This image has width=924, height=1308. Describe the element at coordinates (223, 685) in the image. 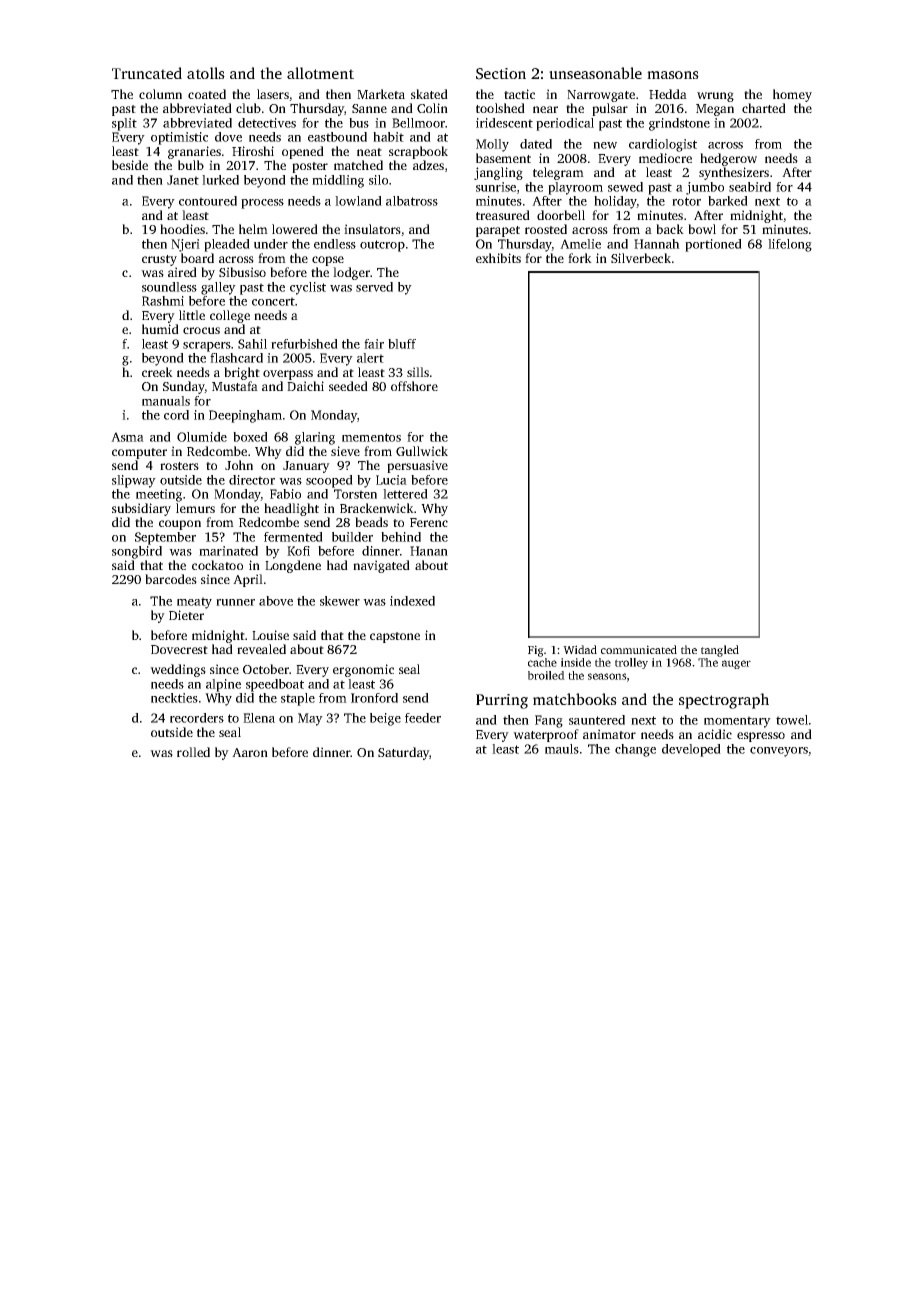

I see `alpine` at that location.
